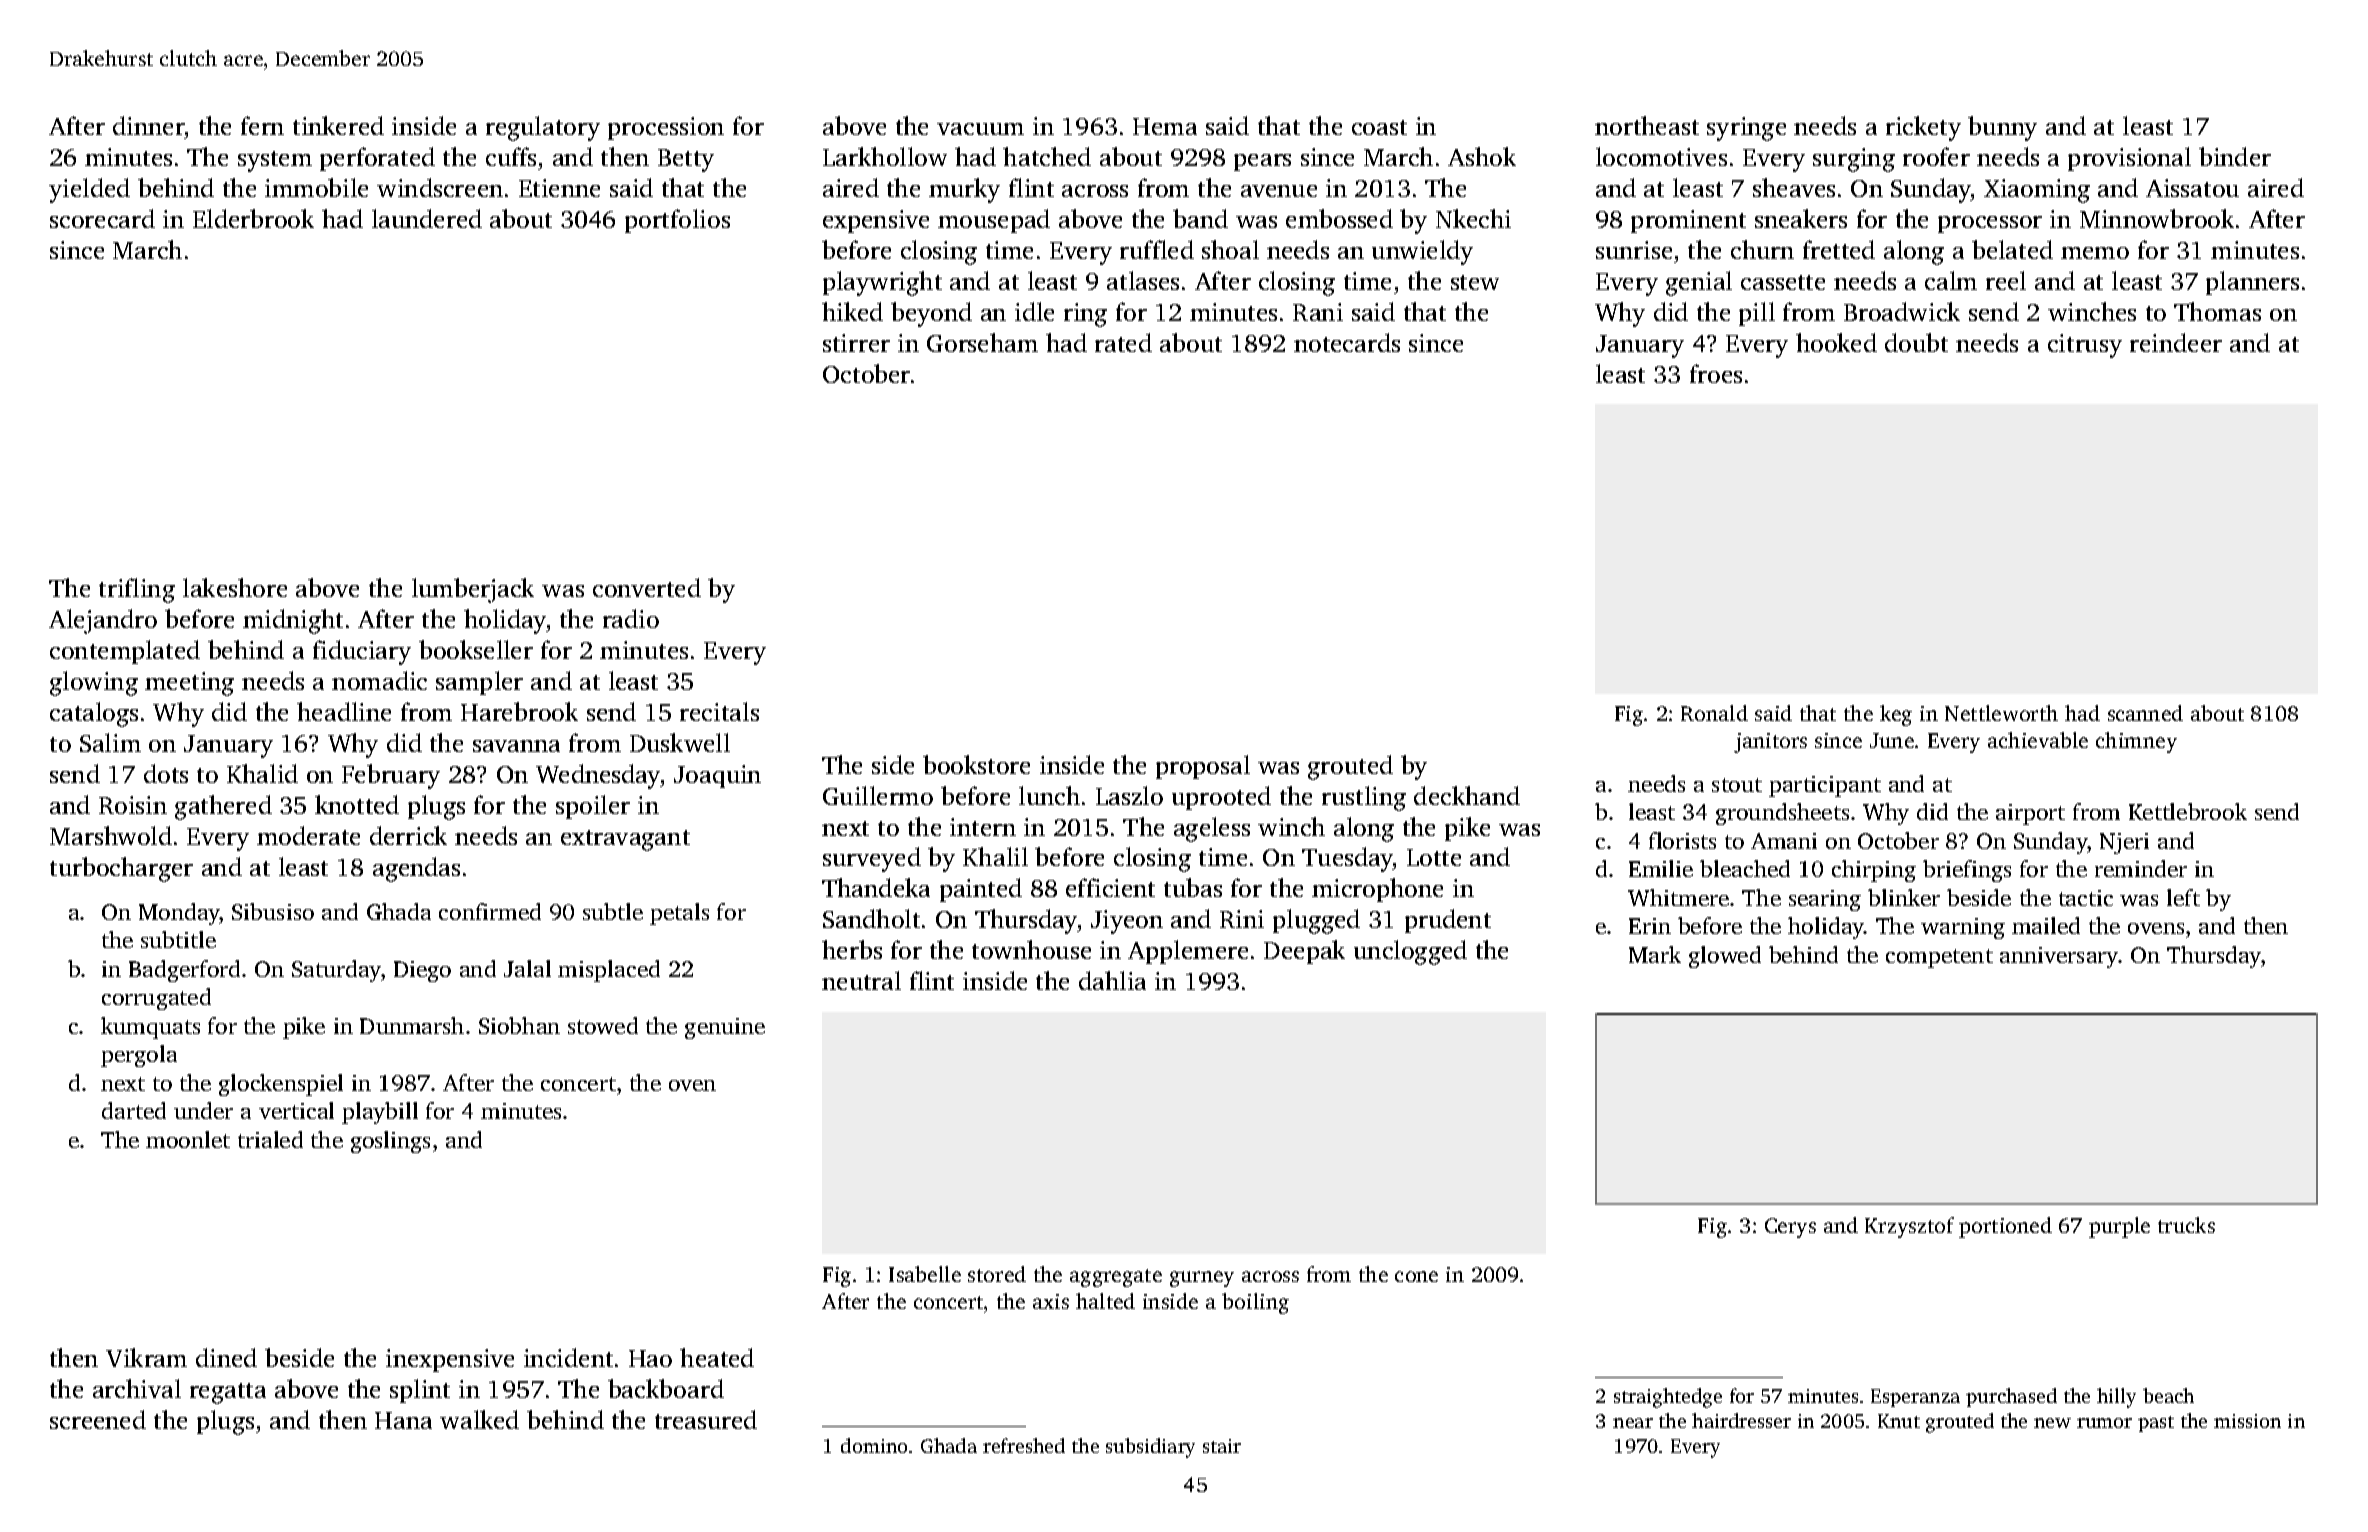  Describe the element at coordinates (976, 764) in the image. I see `bookstore` at that location.
